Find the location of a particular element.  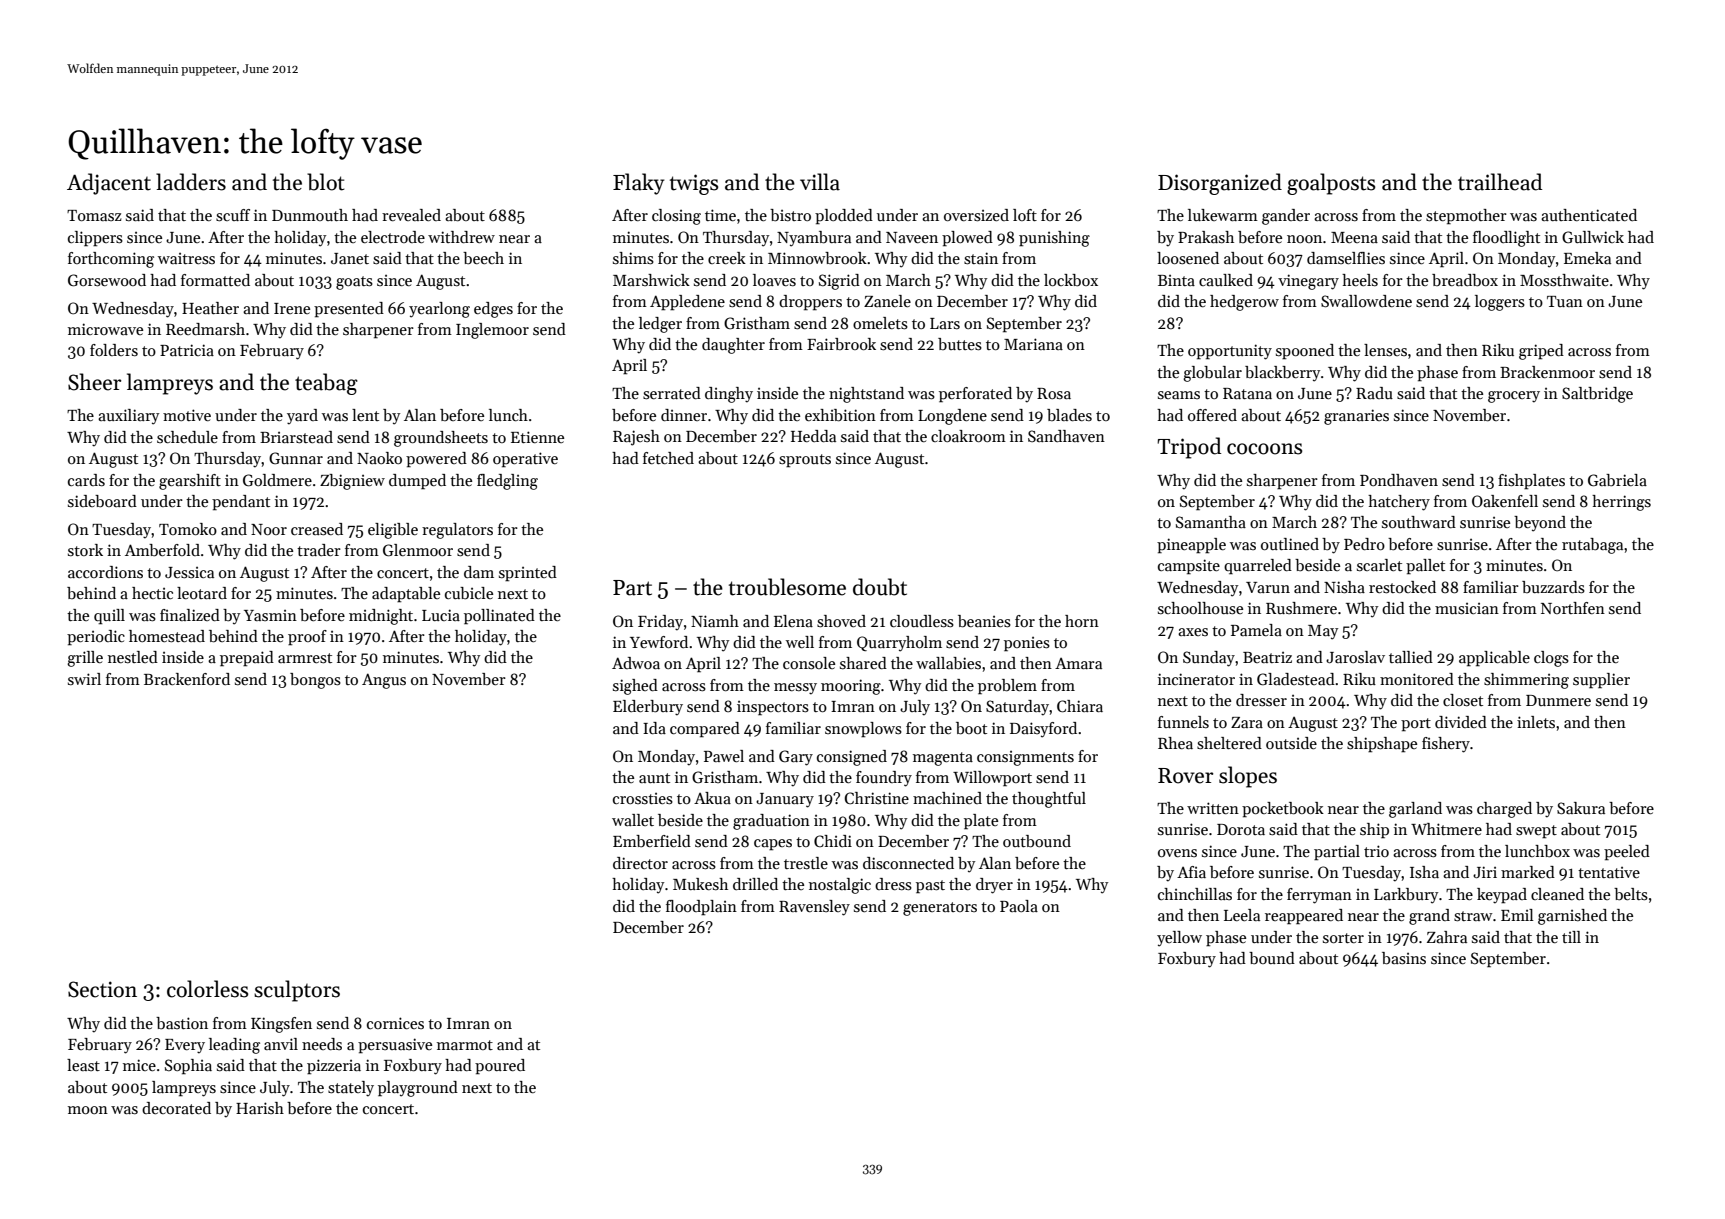

closet is located at coordinates (1463, 700).
